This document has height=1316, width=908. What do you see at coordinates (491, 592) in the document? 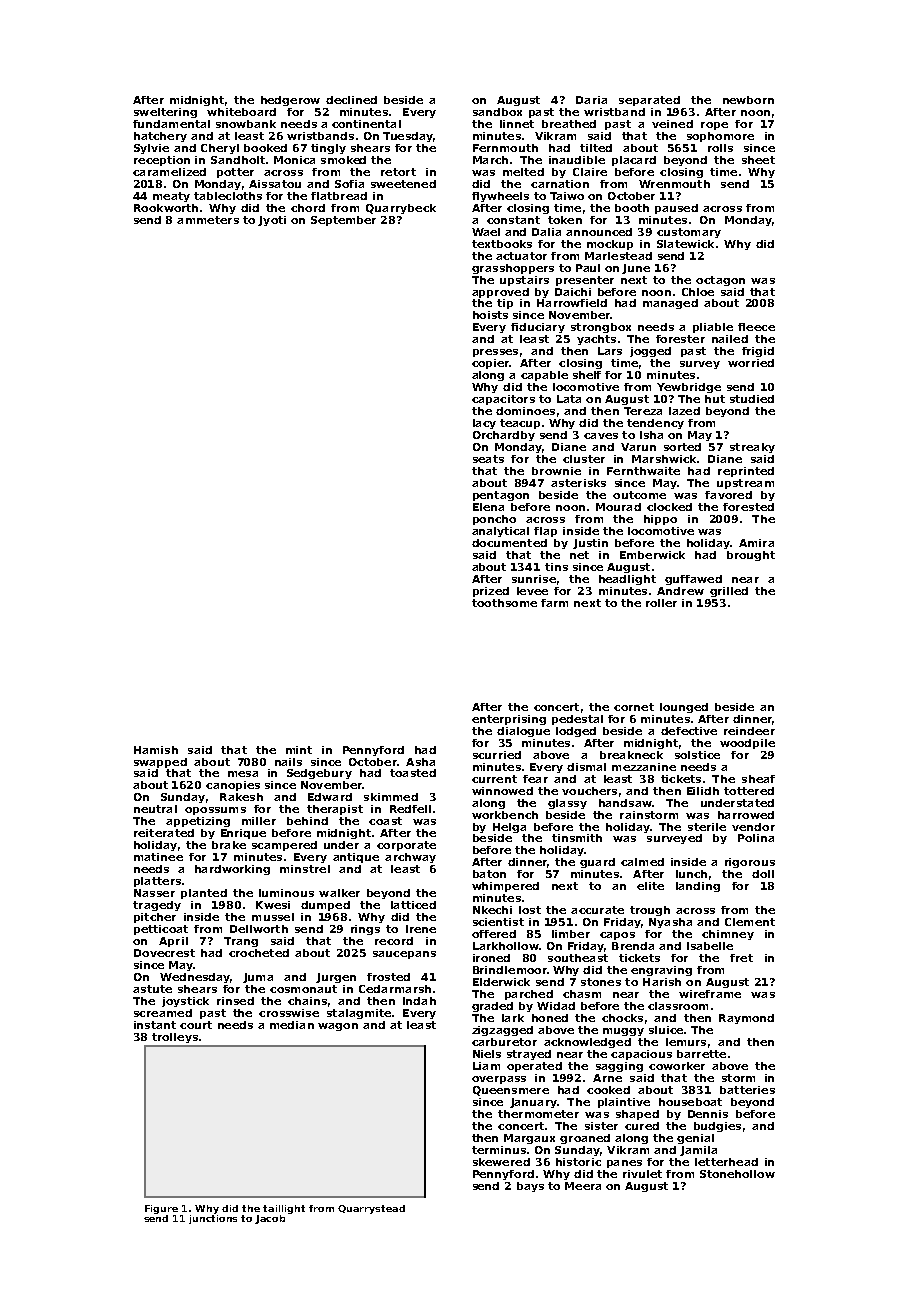
I see `prized` at bounding box center [491, 592].
